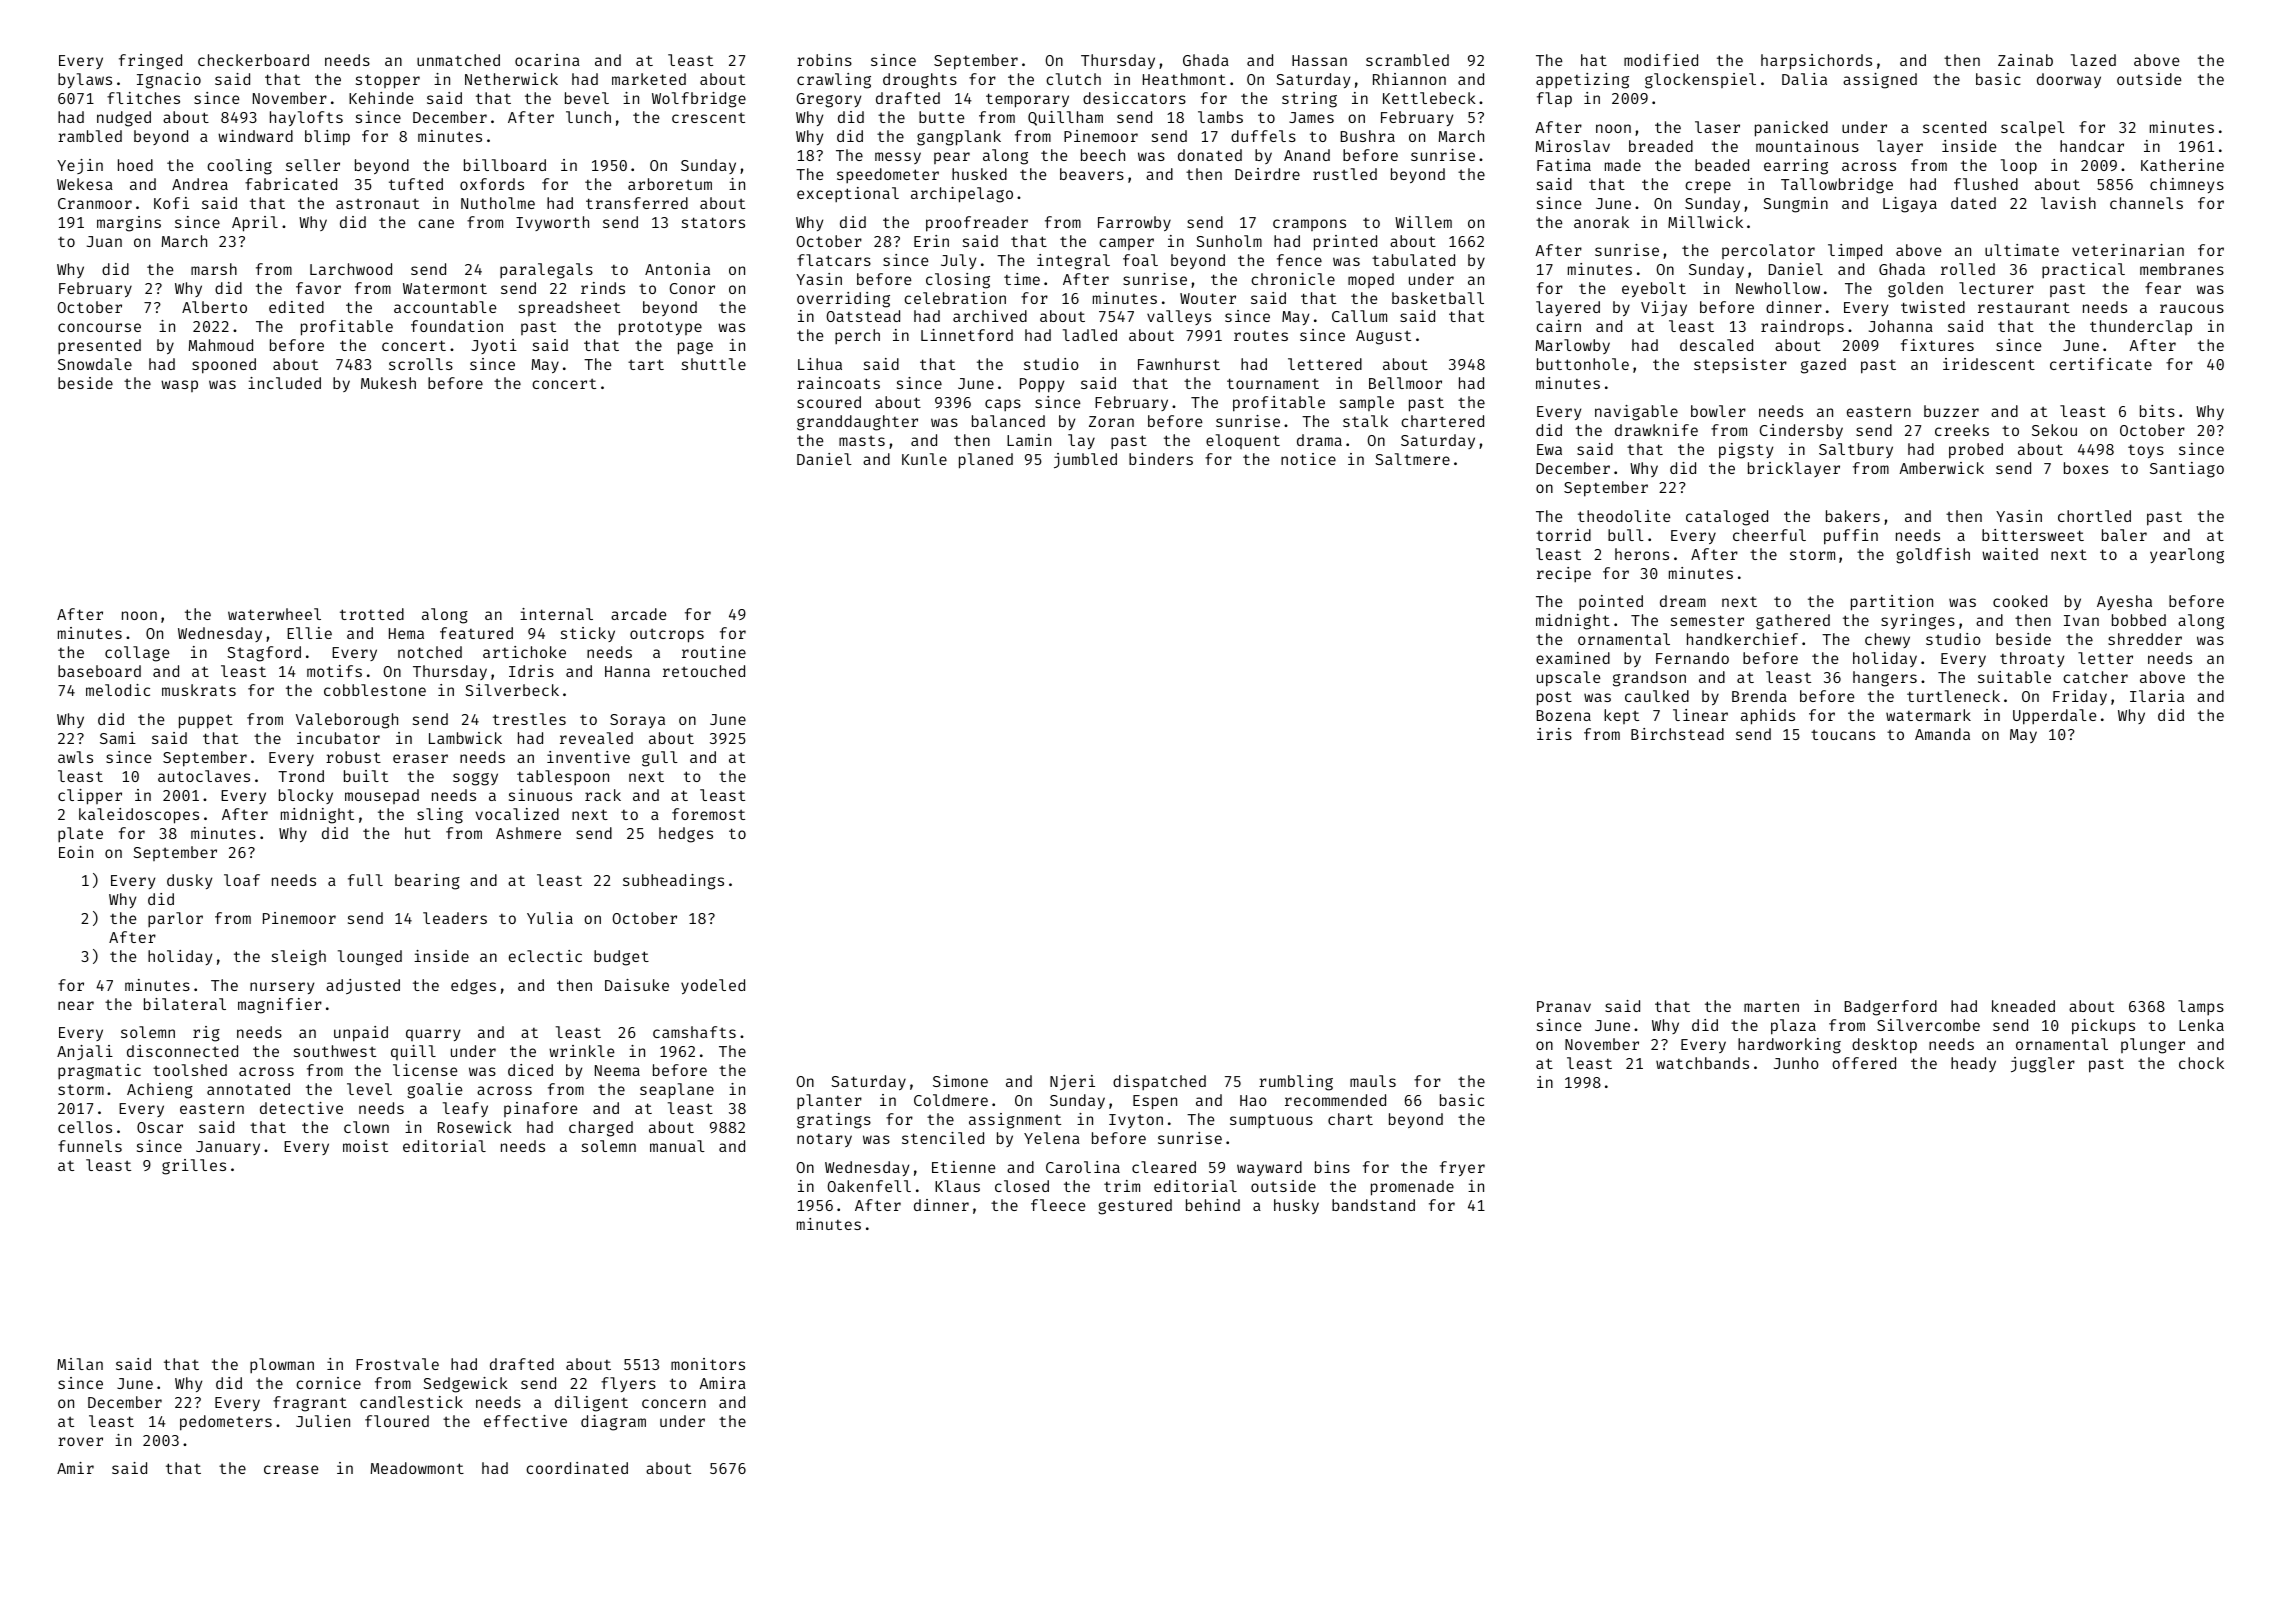  What do you see at coordinates (704, 671) in the page?
I see `retouched` at bounding box center [704, 671].
